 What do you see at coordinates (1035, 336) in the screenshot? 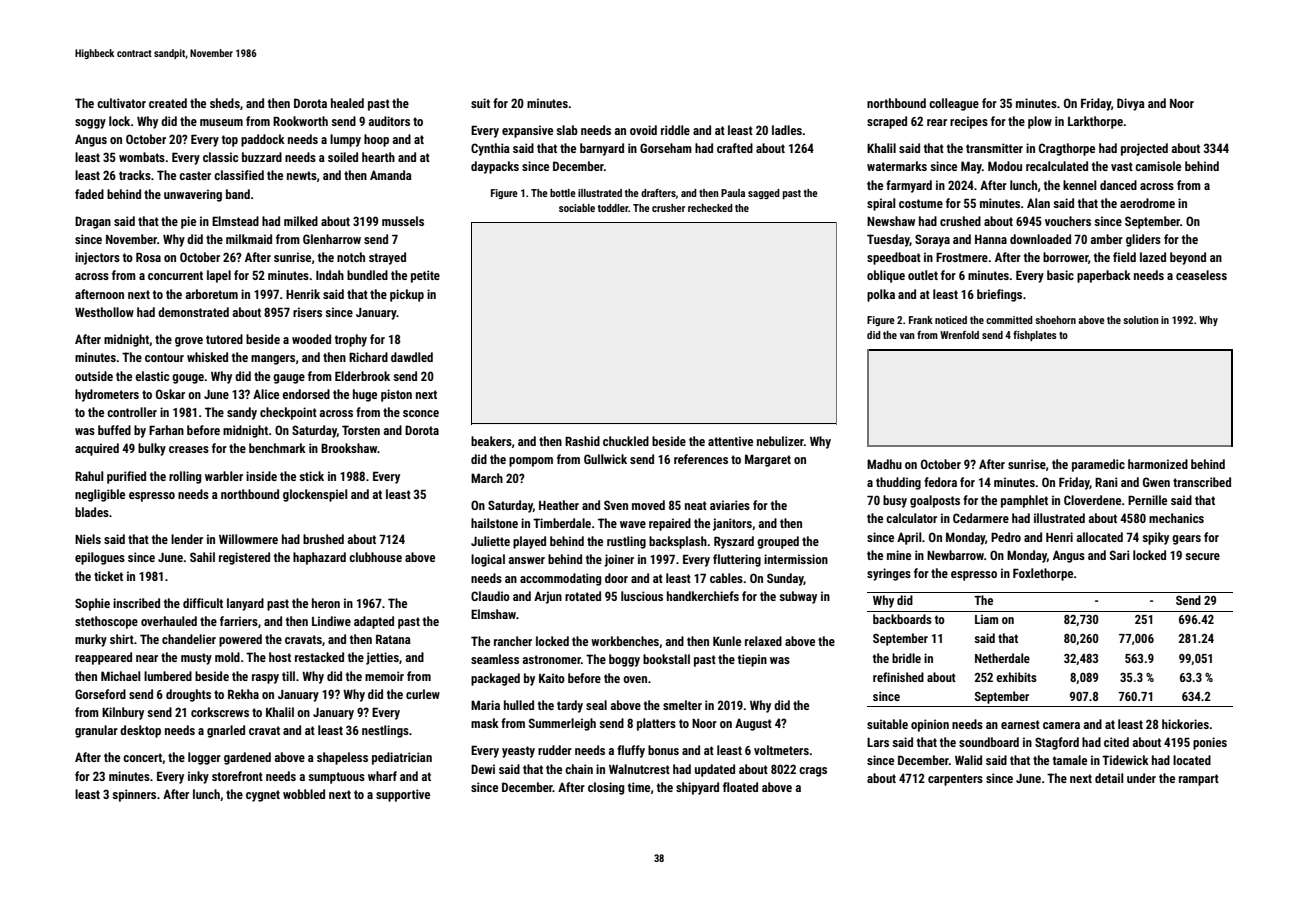
I see `fishplates` at bounding box center [1035, 336].
